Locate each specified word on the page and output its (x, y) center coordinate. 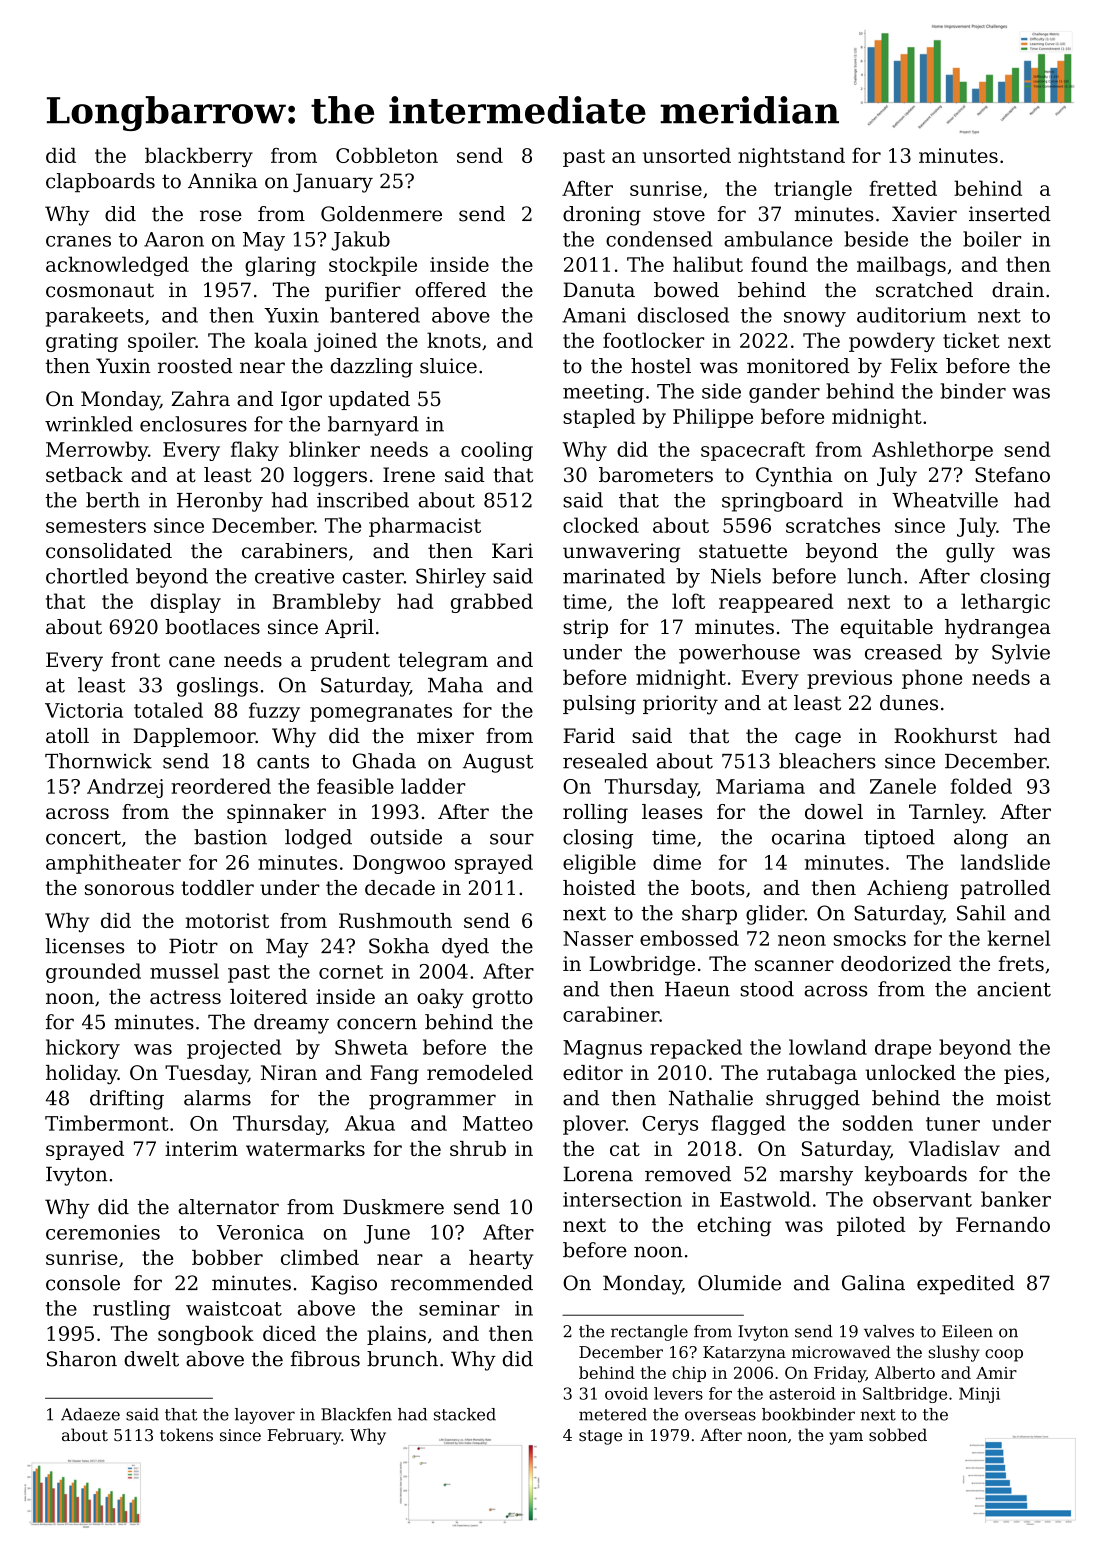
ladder (433, 786)
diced (289, 1333)
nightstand (791, 157)
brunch (402, 1359)
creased (903, 652)
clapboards (100, 182)
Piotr (193, 946)
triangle (813, 190)
